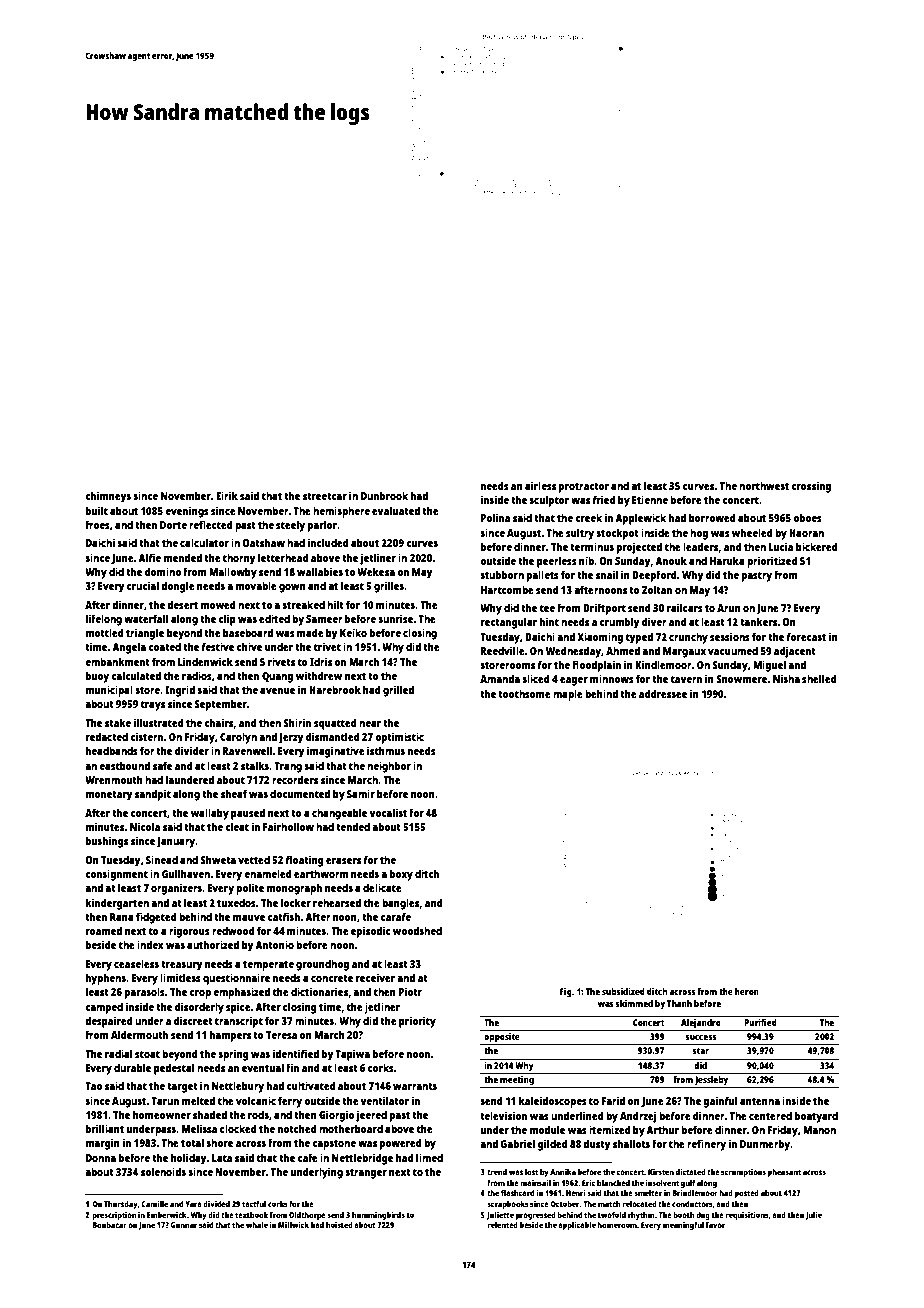 The width and height of the image is (924, 1308). I want to click on hyphens, so click(106, 979).
